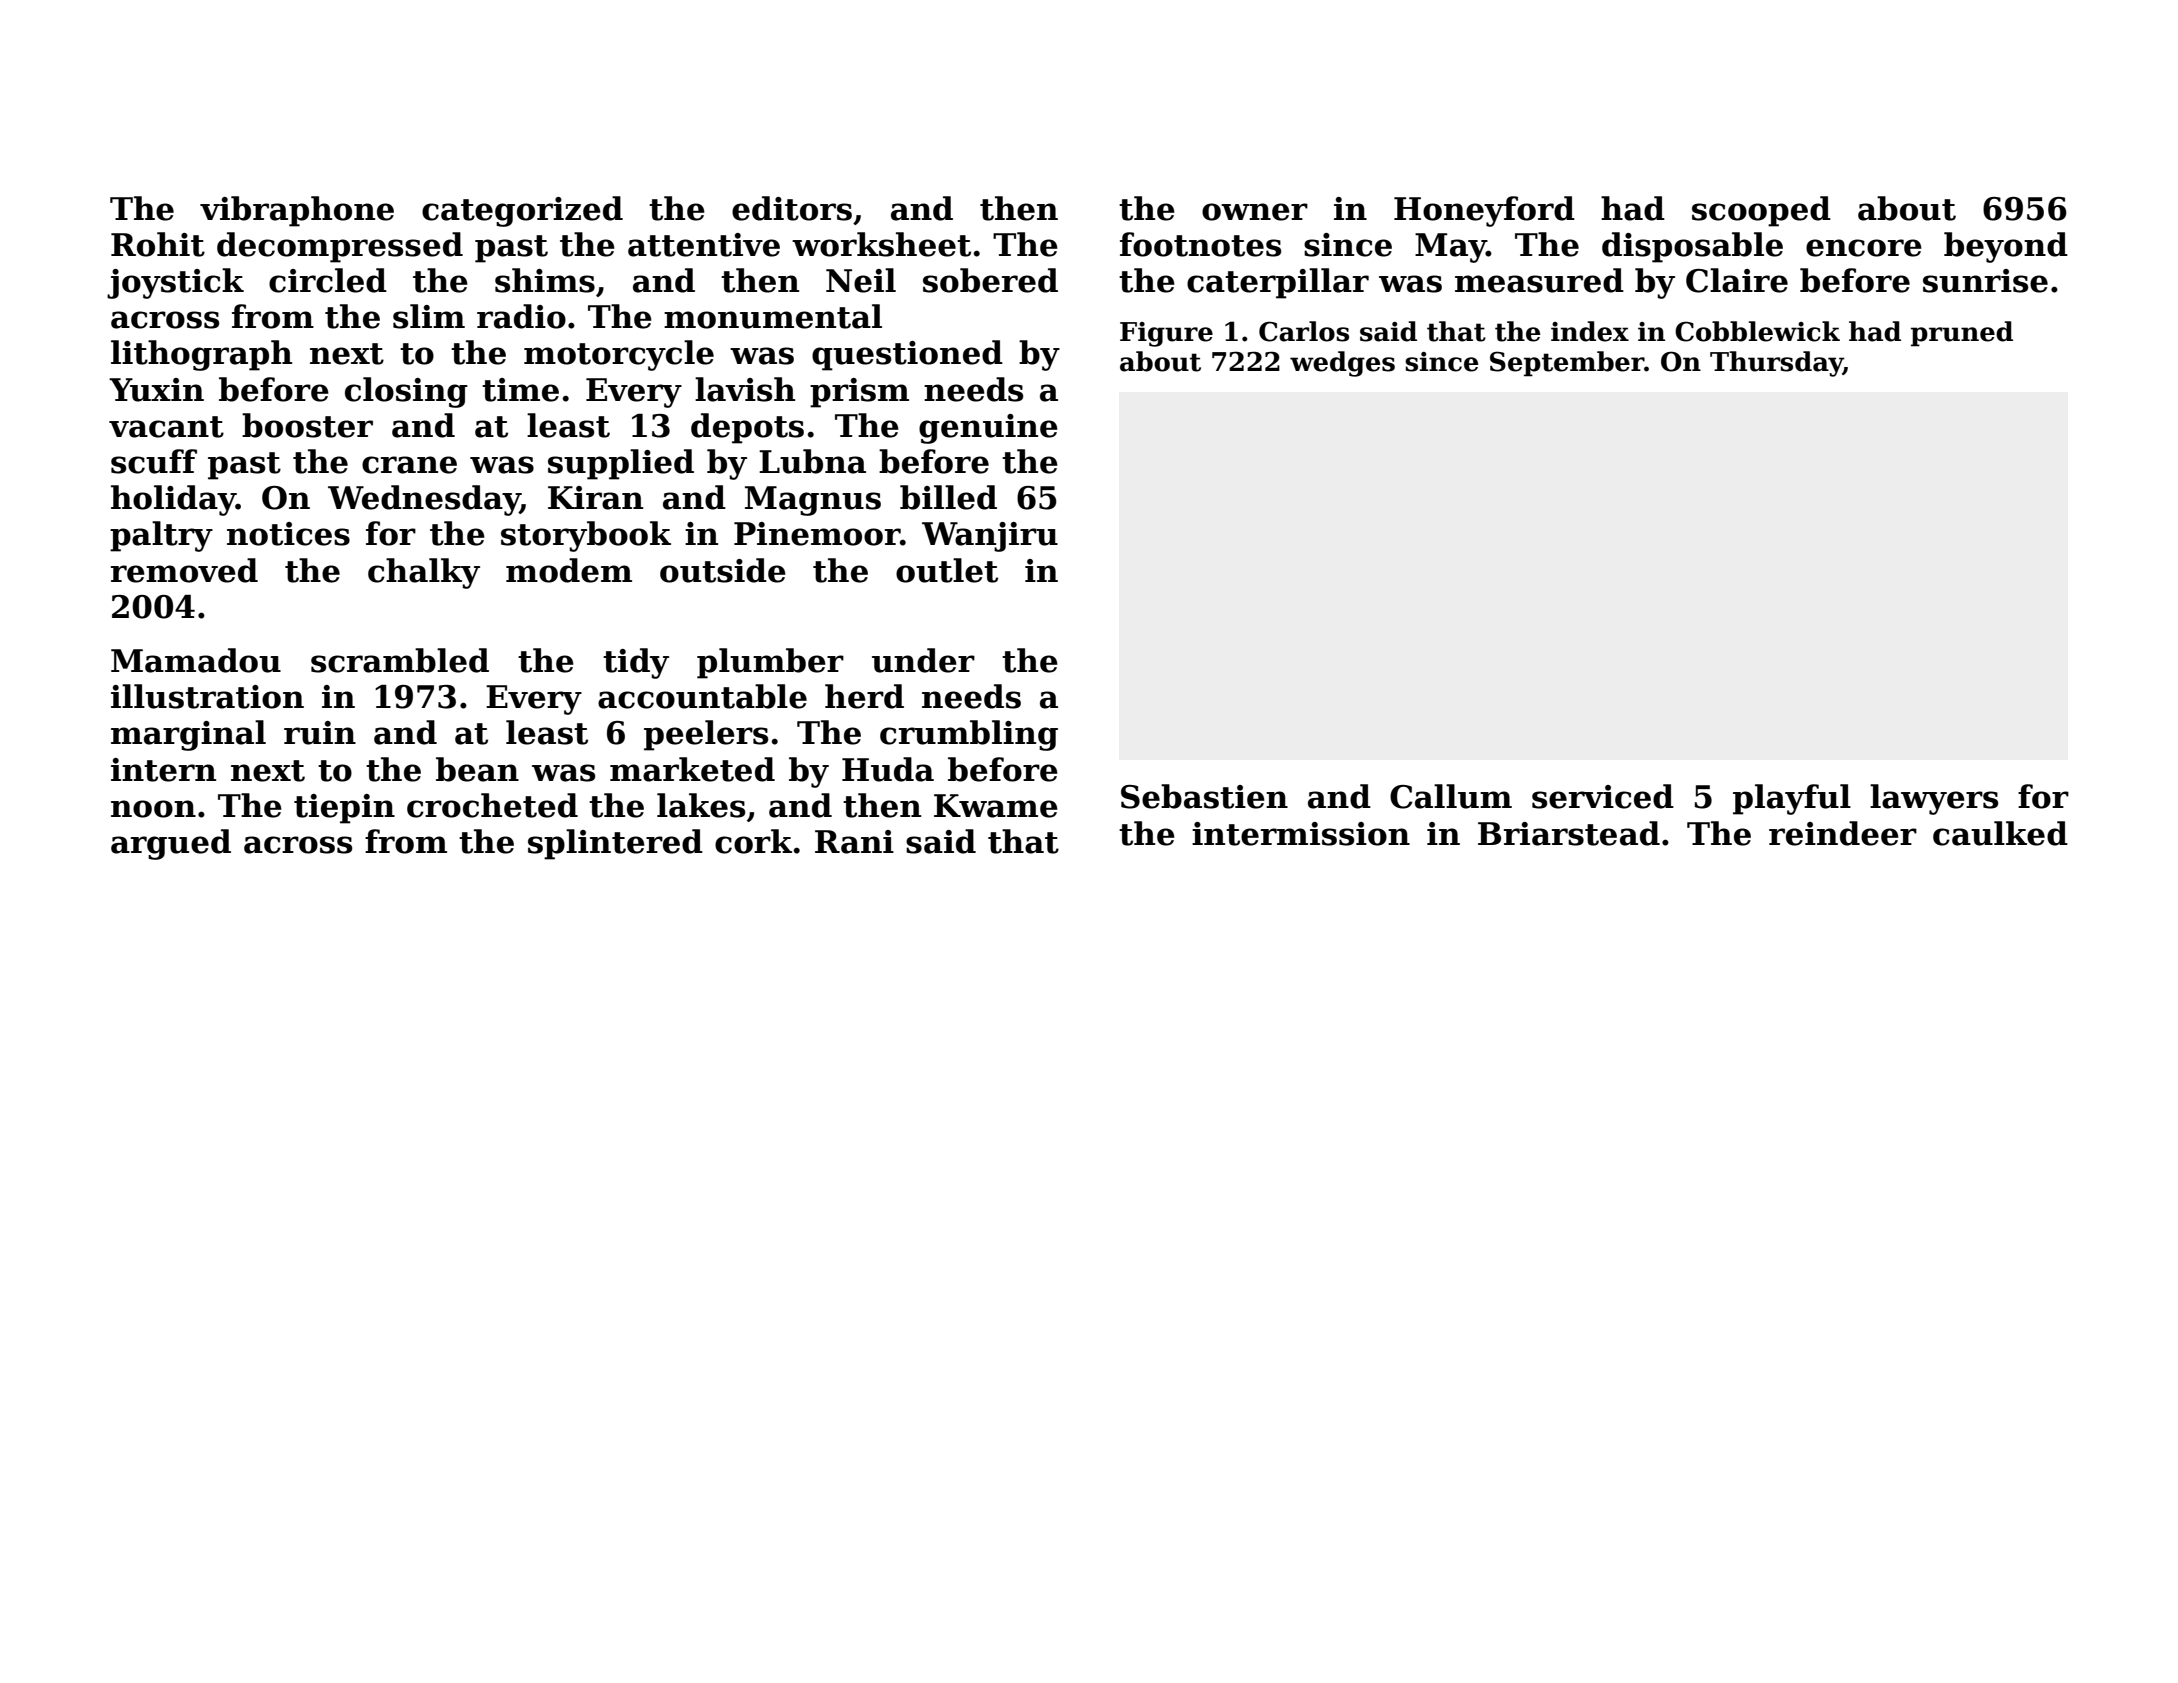  I want to click on Thursday, so click(1776, 364).
